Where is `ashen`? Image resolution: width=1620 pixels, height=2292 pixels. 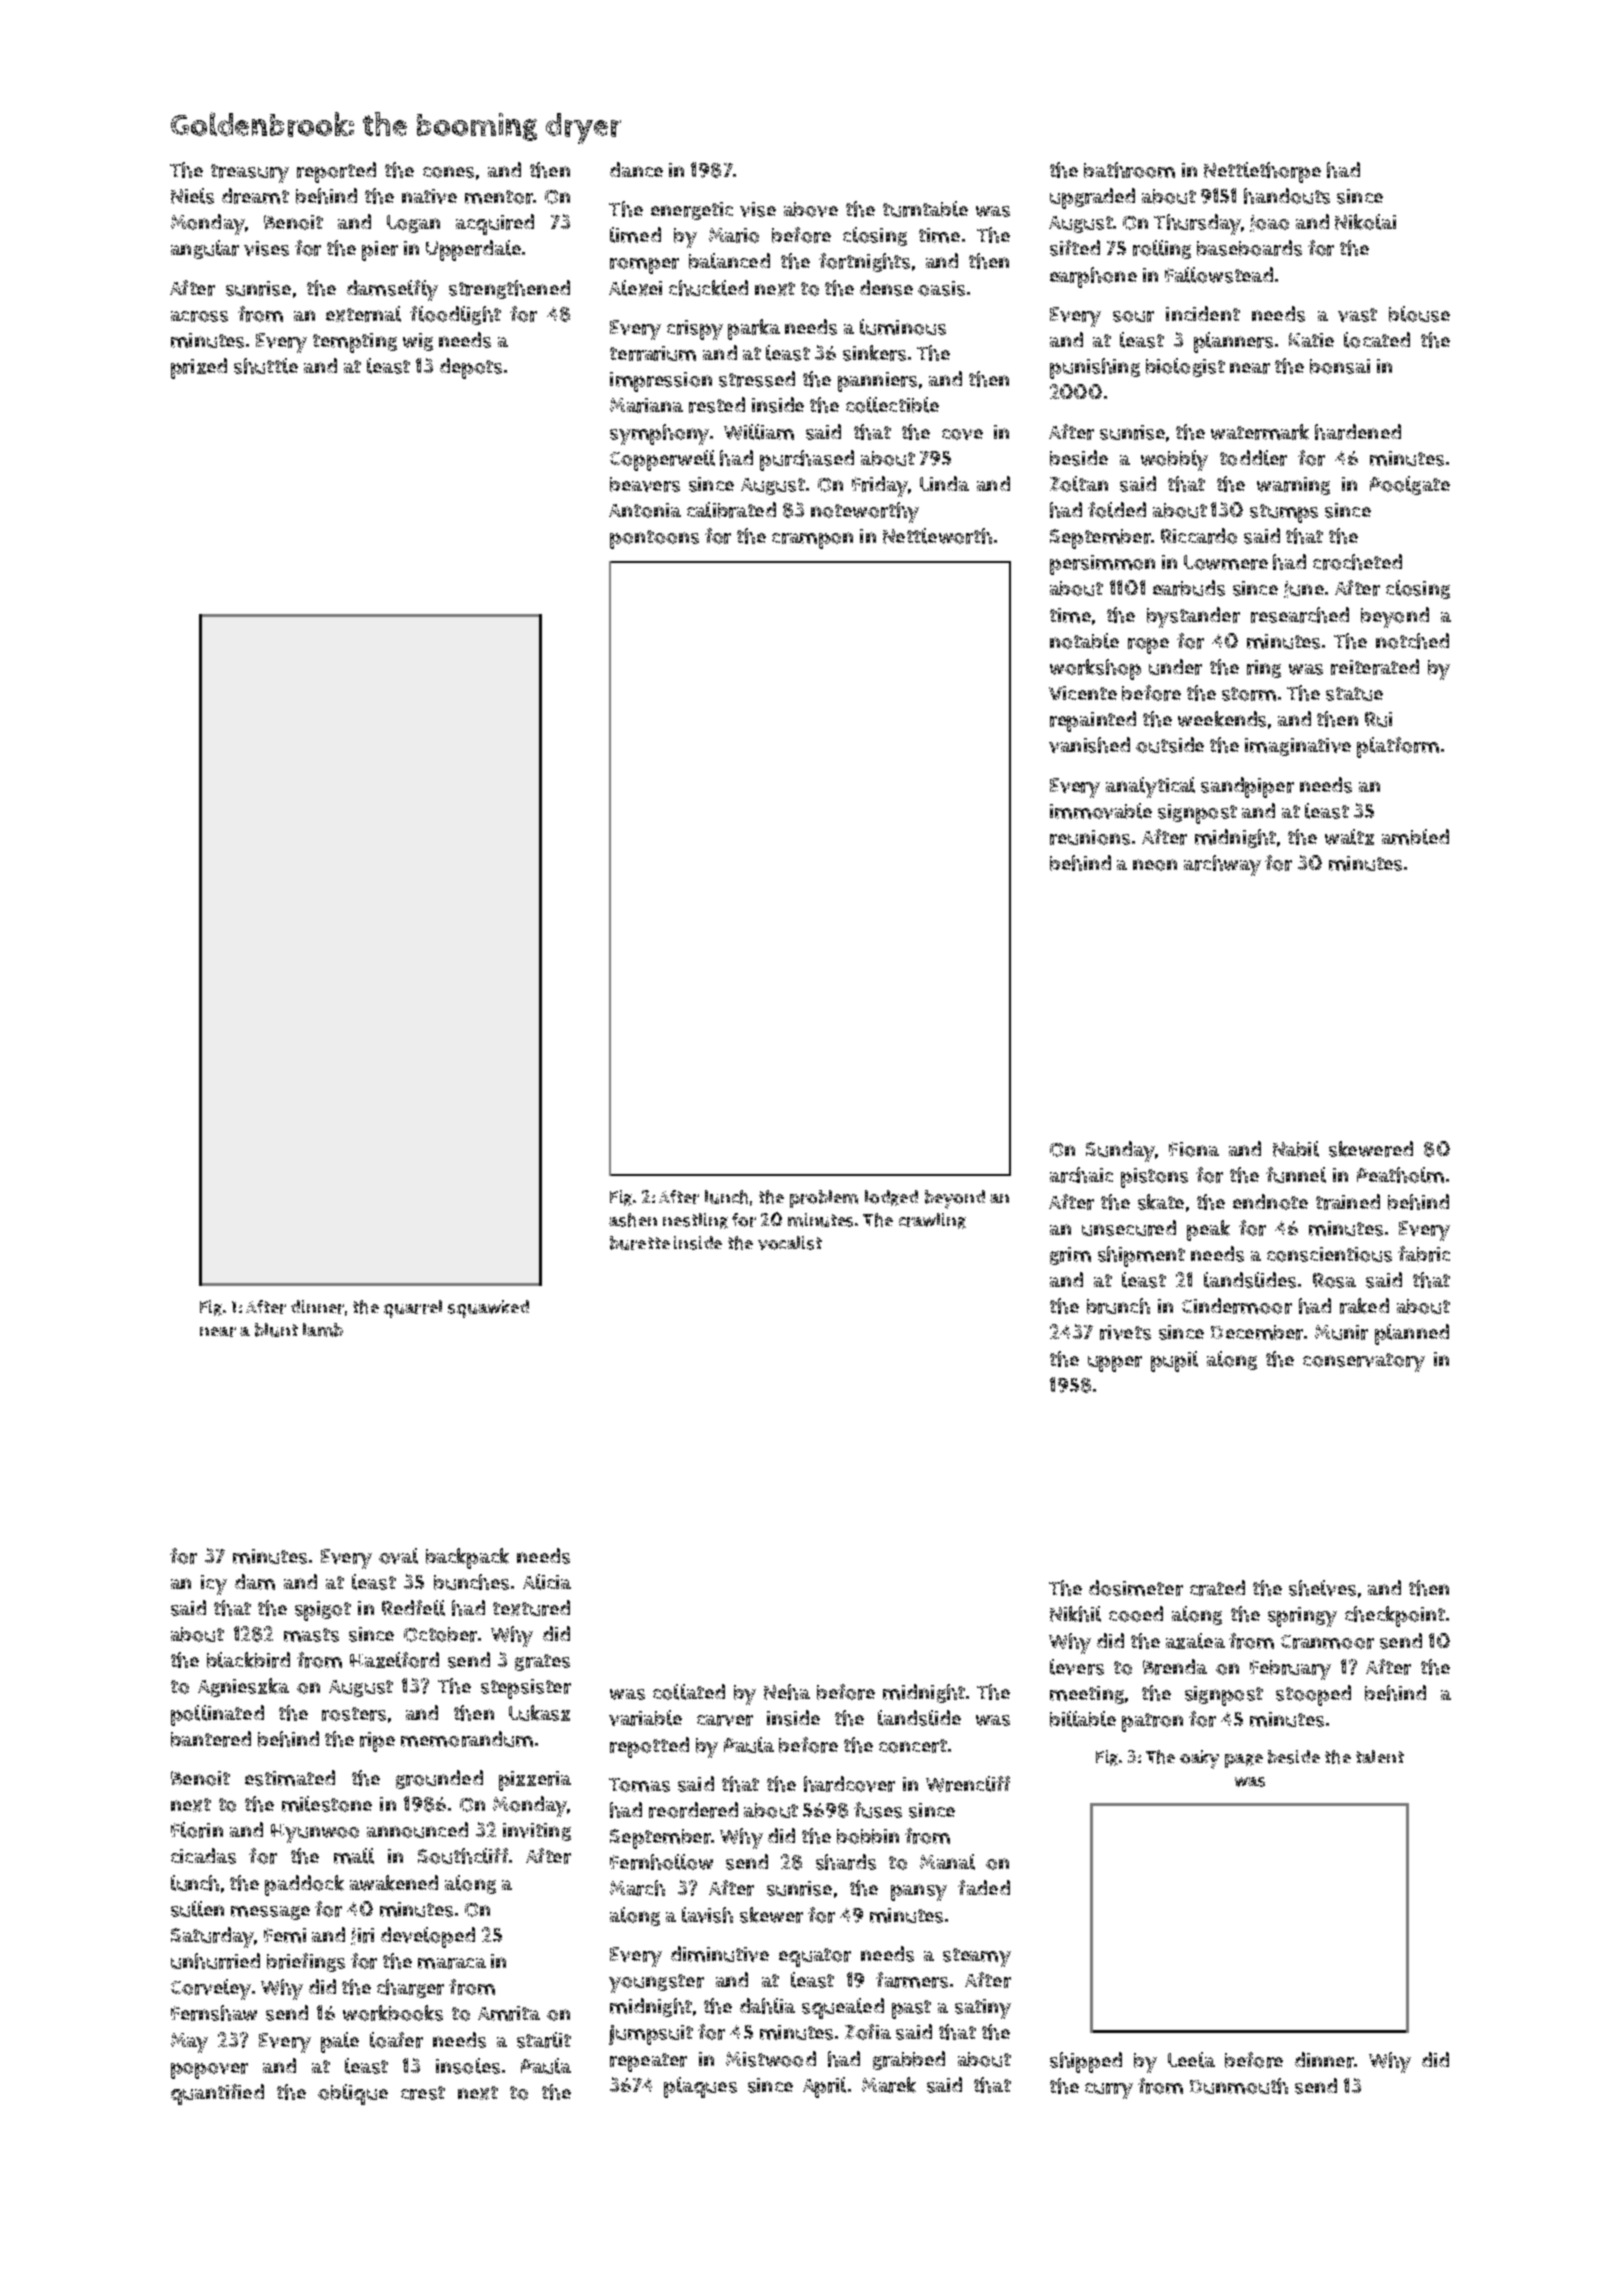
ashen is located at coordinates (633, 1220).
